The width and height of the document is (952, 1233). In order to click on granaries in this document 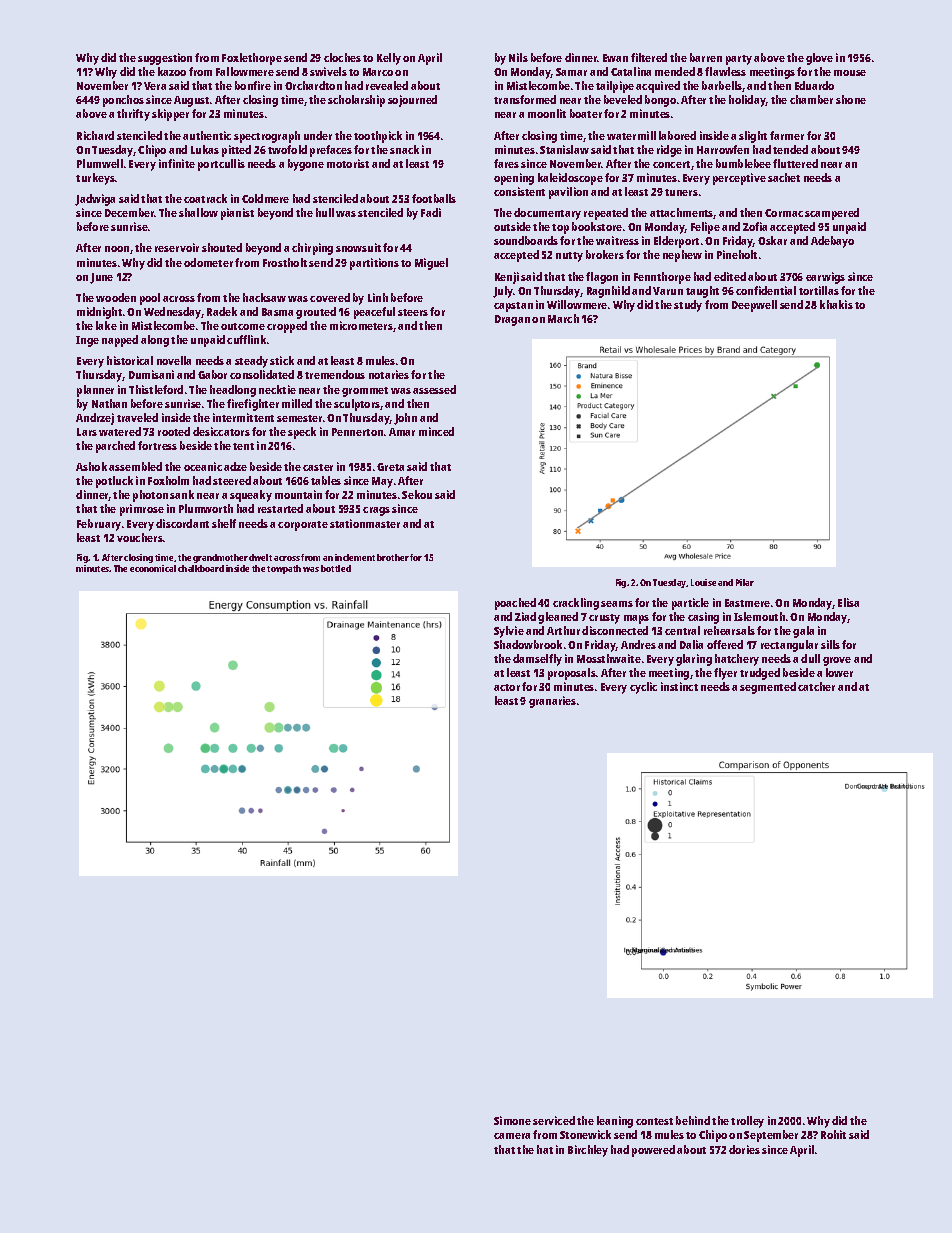, I will do `click(552, 702)`.
